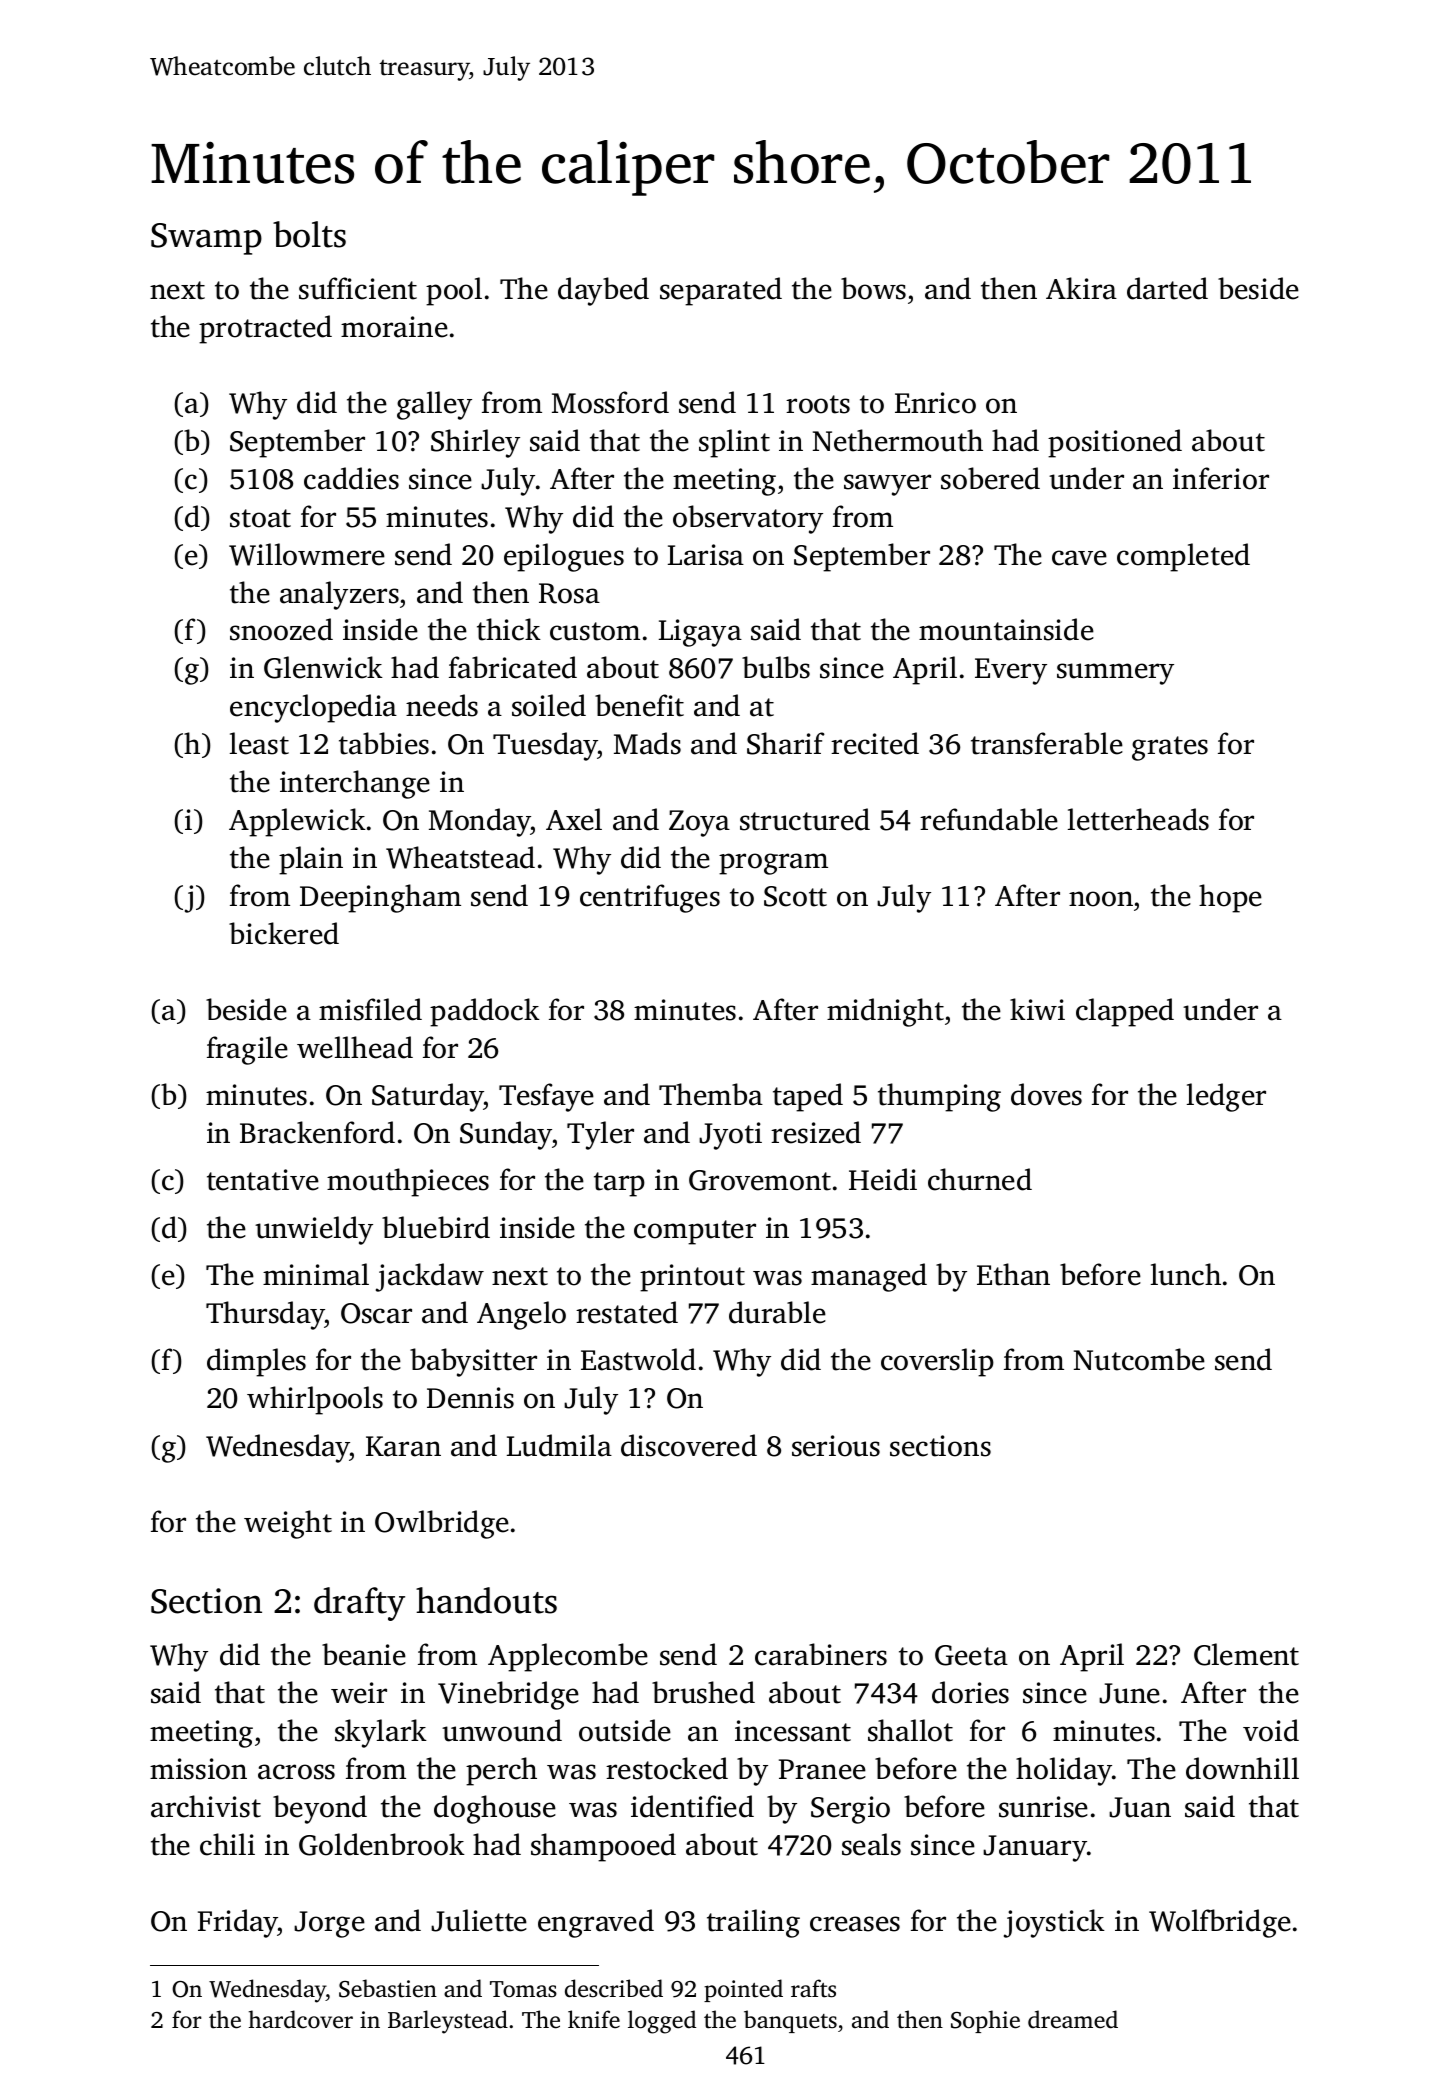 Image resolution: width=1450 pixels, height=2100 pixels. Describe the element at coordinates (301, 2019) in the screenshot. I see `hardcover` at that location.
